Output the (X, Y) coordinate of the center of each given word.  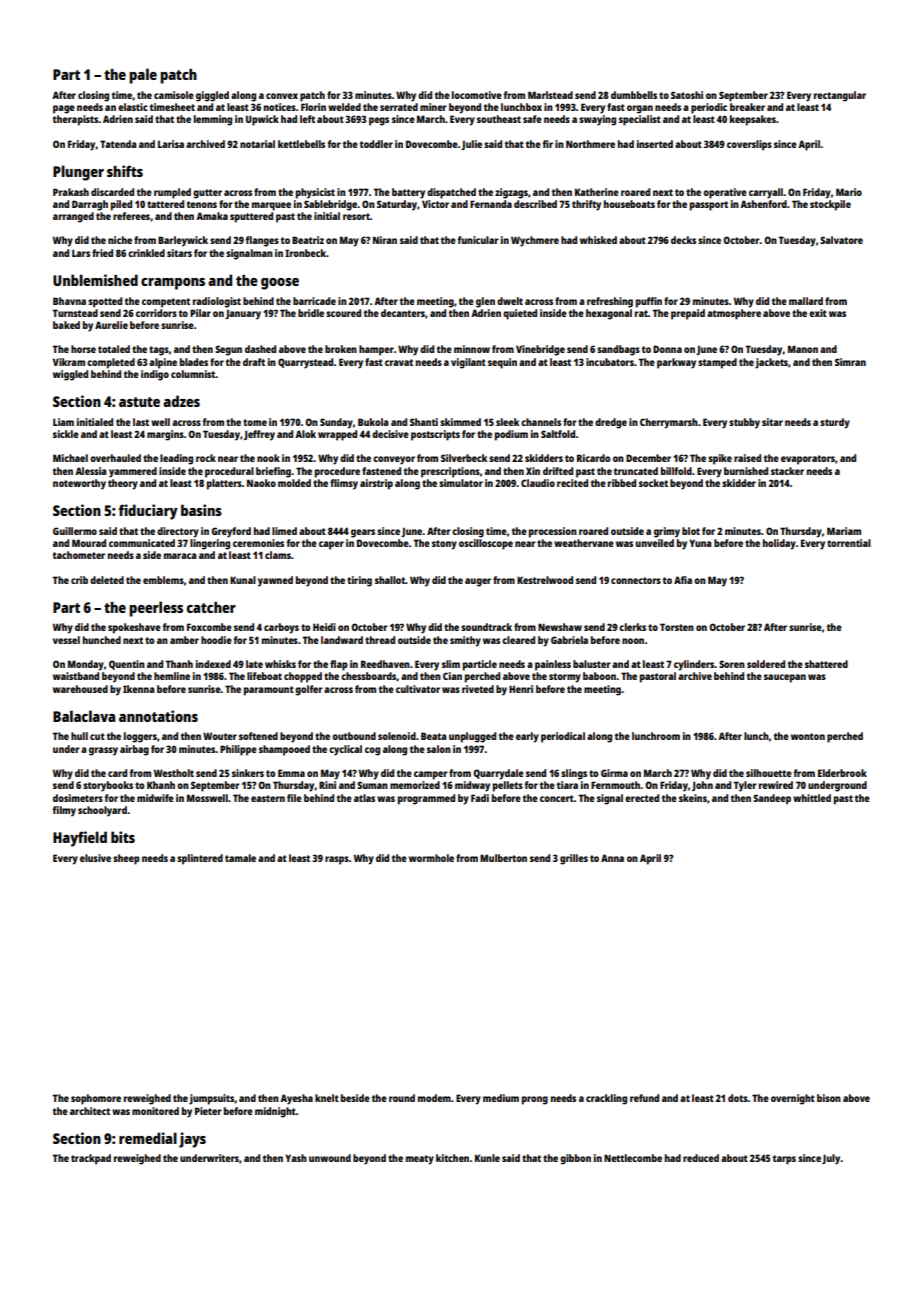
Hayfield (80, 839)
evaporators (808, 460)
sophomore (96, 1099)
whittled (812, 798)
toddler (376, 144)
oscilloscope (486, 544)
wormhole (431, 858)
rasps (337, 860)
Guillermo (75, 531)
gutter (207, 194)
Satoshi (687, 95)
